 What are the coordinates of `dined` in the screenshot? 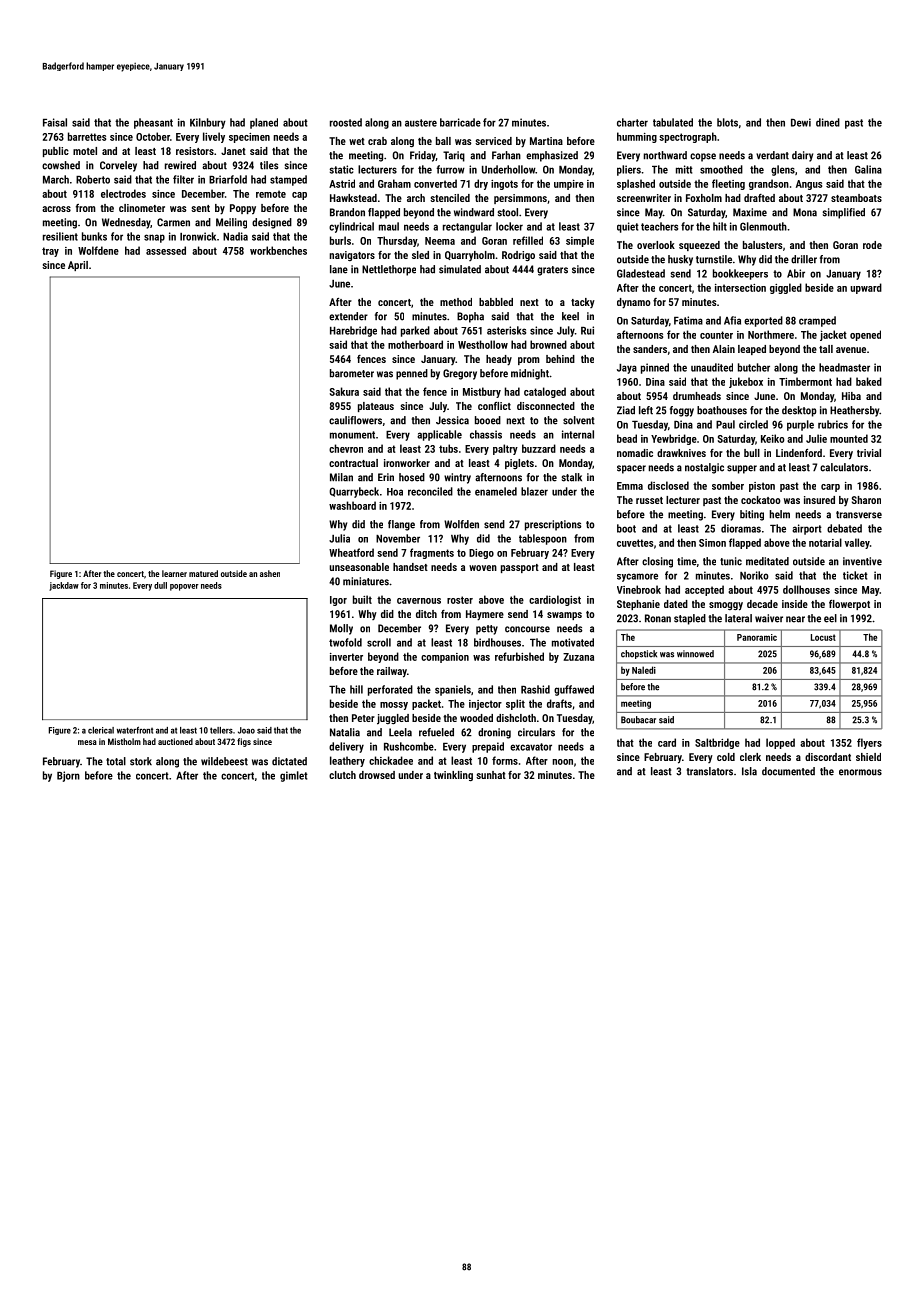 It's located at (828, 122).
